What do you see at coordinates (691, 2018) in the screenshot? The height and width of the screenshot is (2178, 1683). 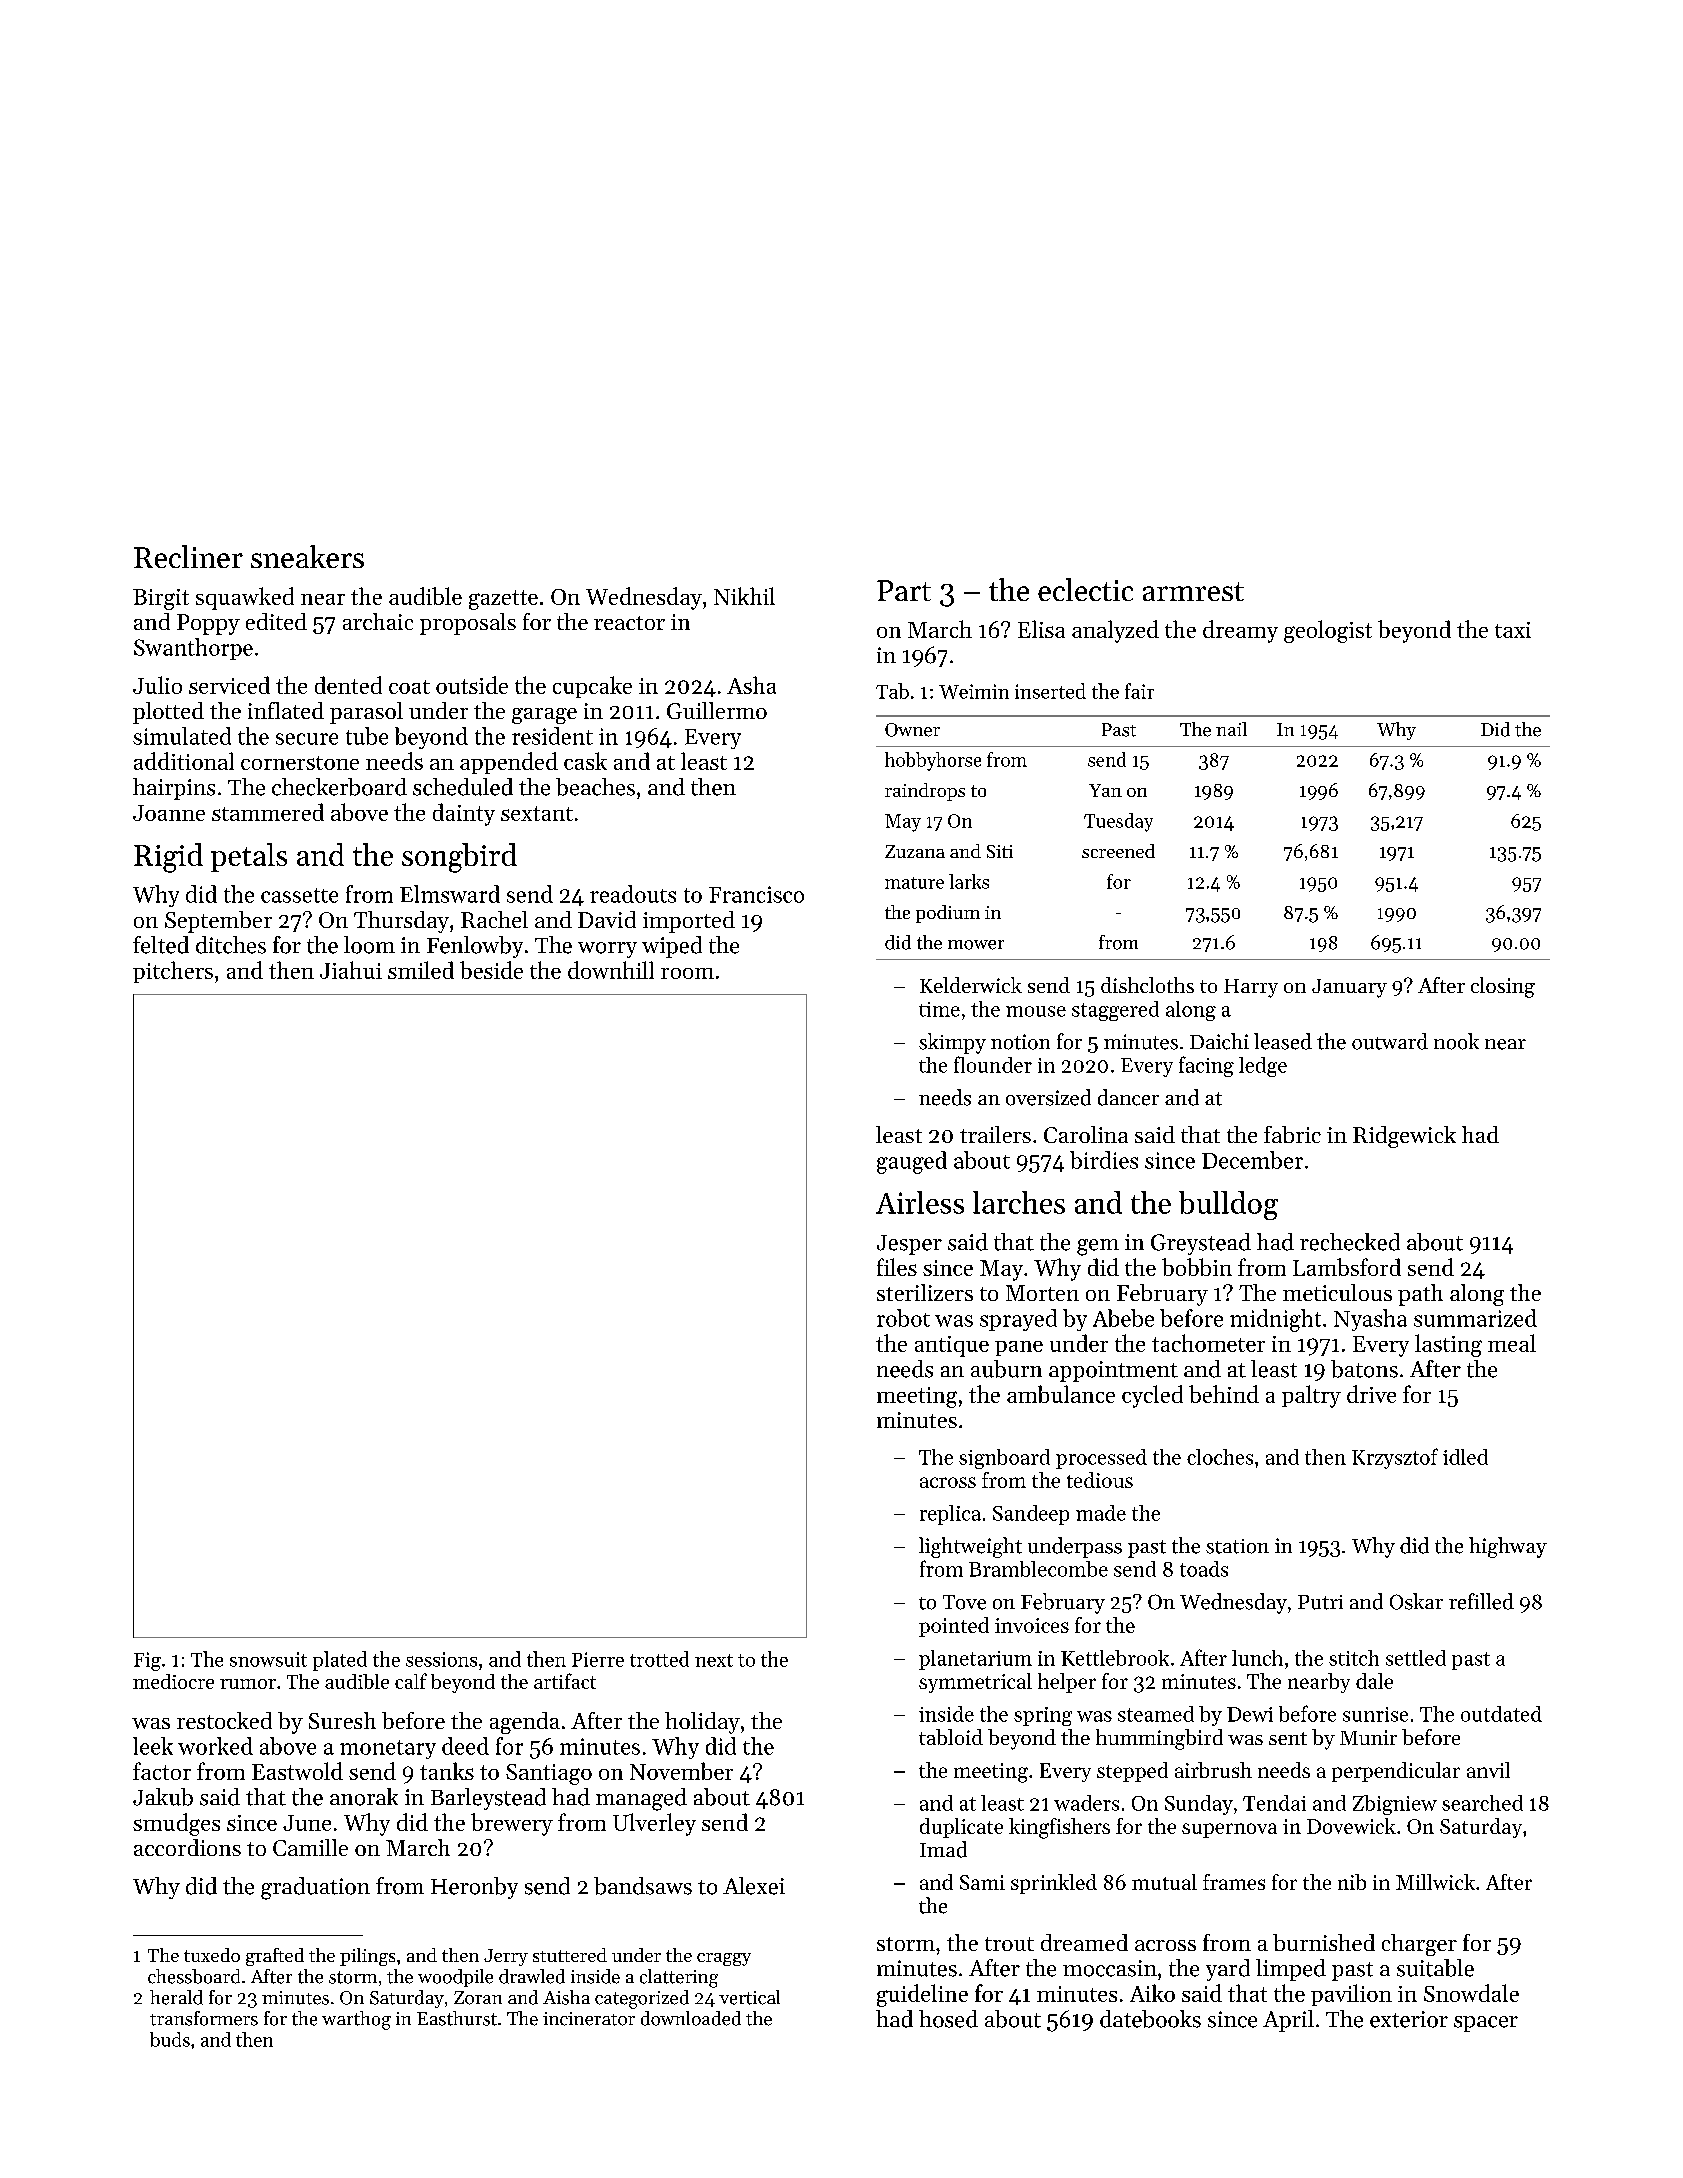 I see `downloaded` at bounding box center [691, 2018].
